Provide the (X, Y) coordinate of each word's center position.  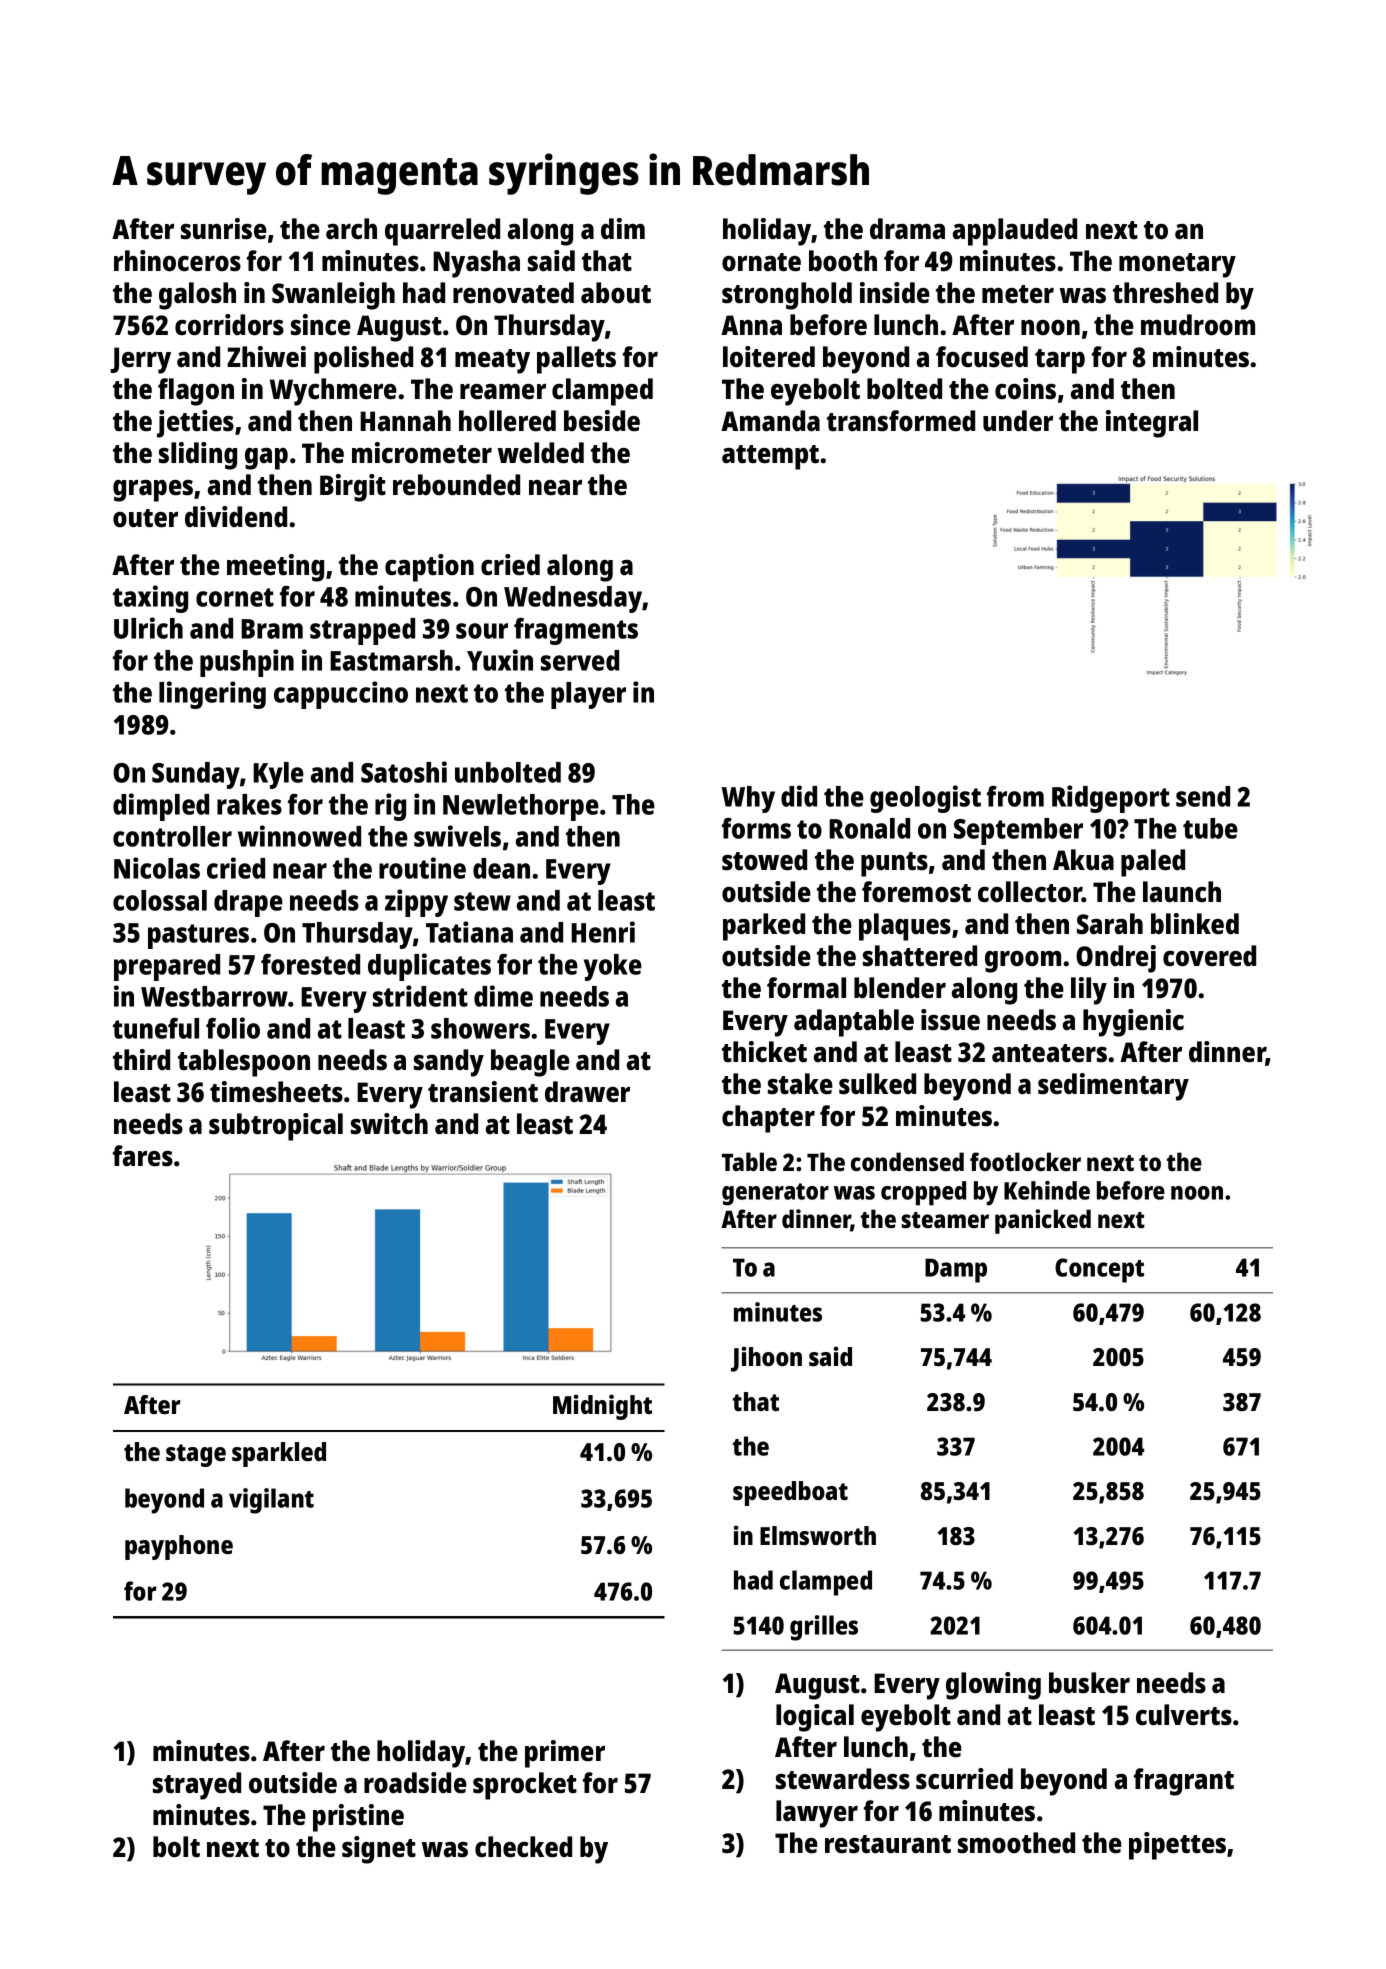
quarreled (442, 232)
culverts (1184, 1715)
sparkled (279, 1454)
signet (379, 1850)
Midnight (602, 1407)
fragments (576, 631)
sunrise (224, 229)
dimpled (161, 807)
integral (1152, 424)
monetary (1177, 265)
